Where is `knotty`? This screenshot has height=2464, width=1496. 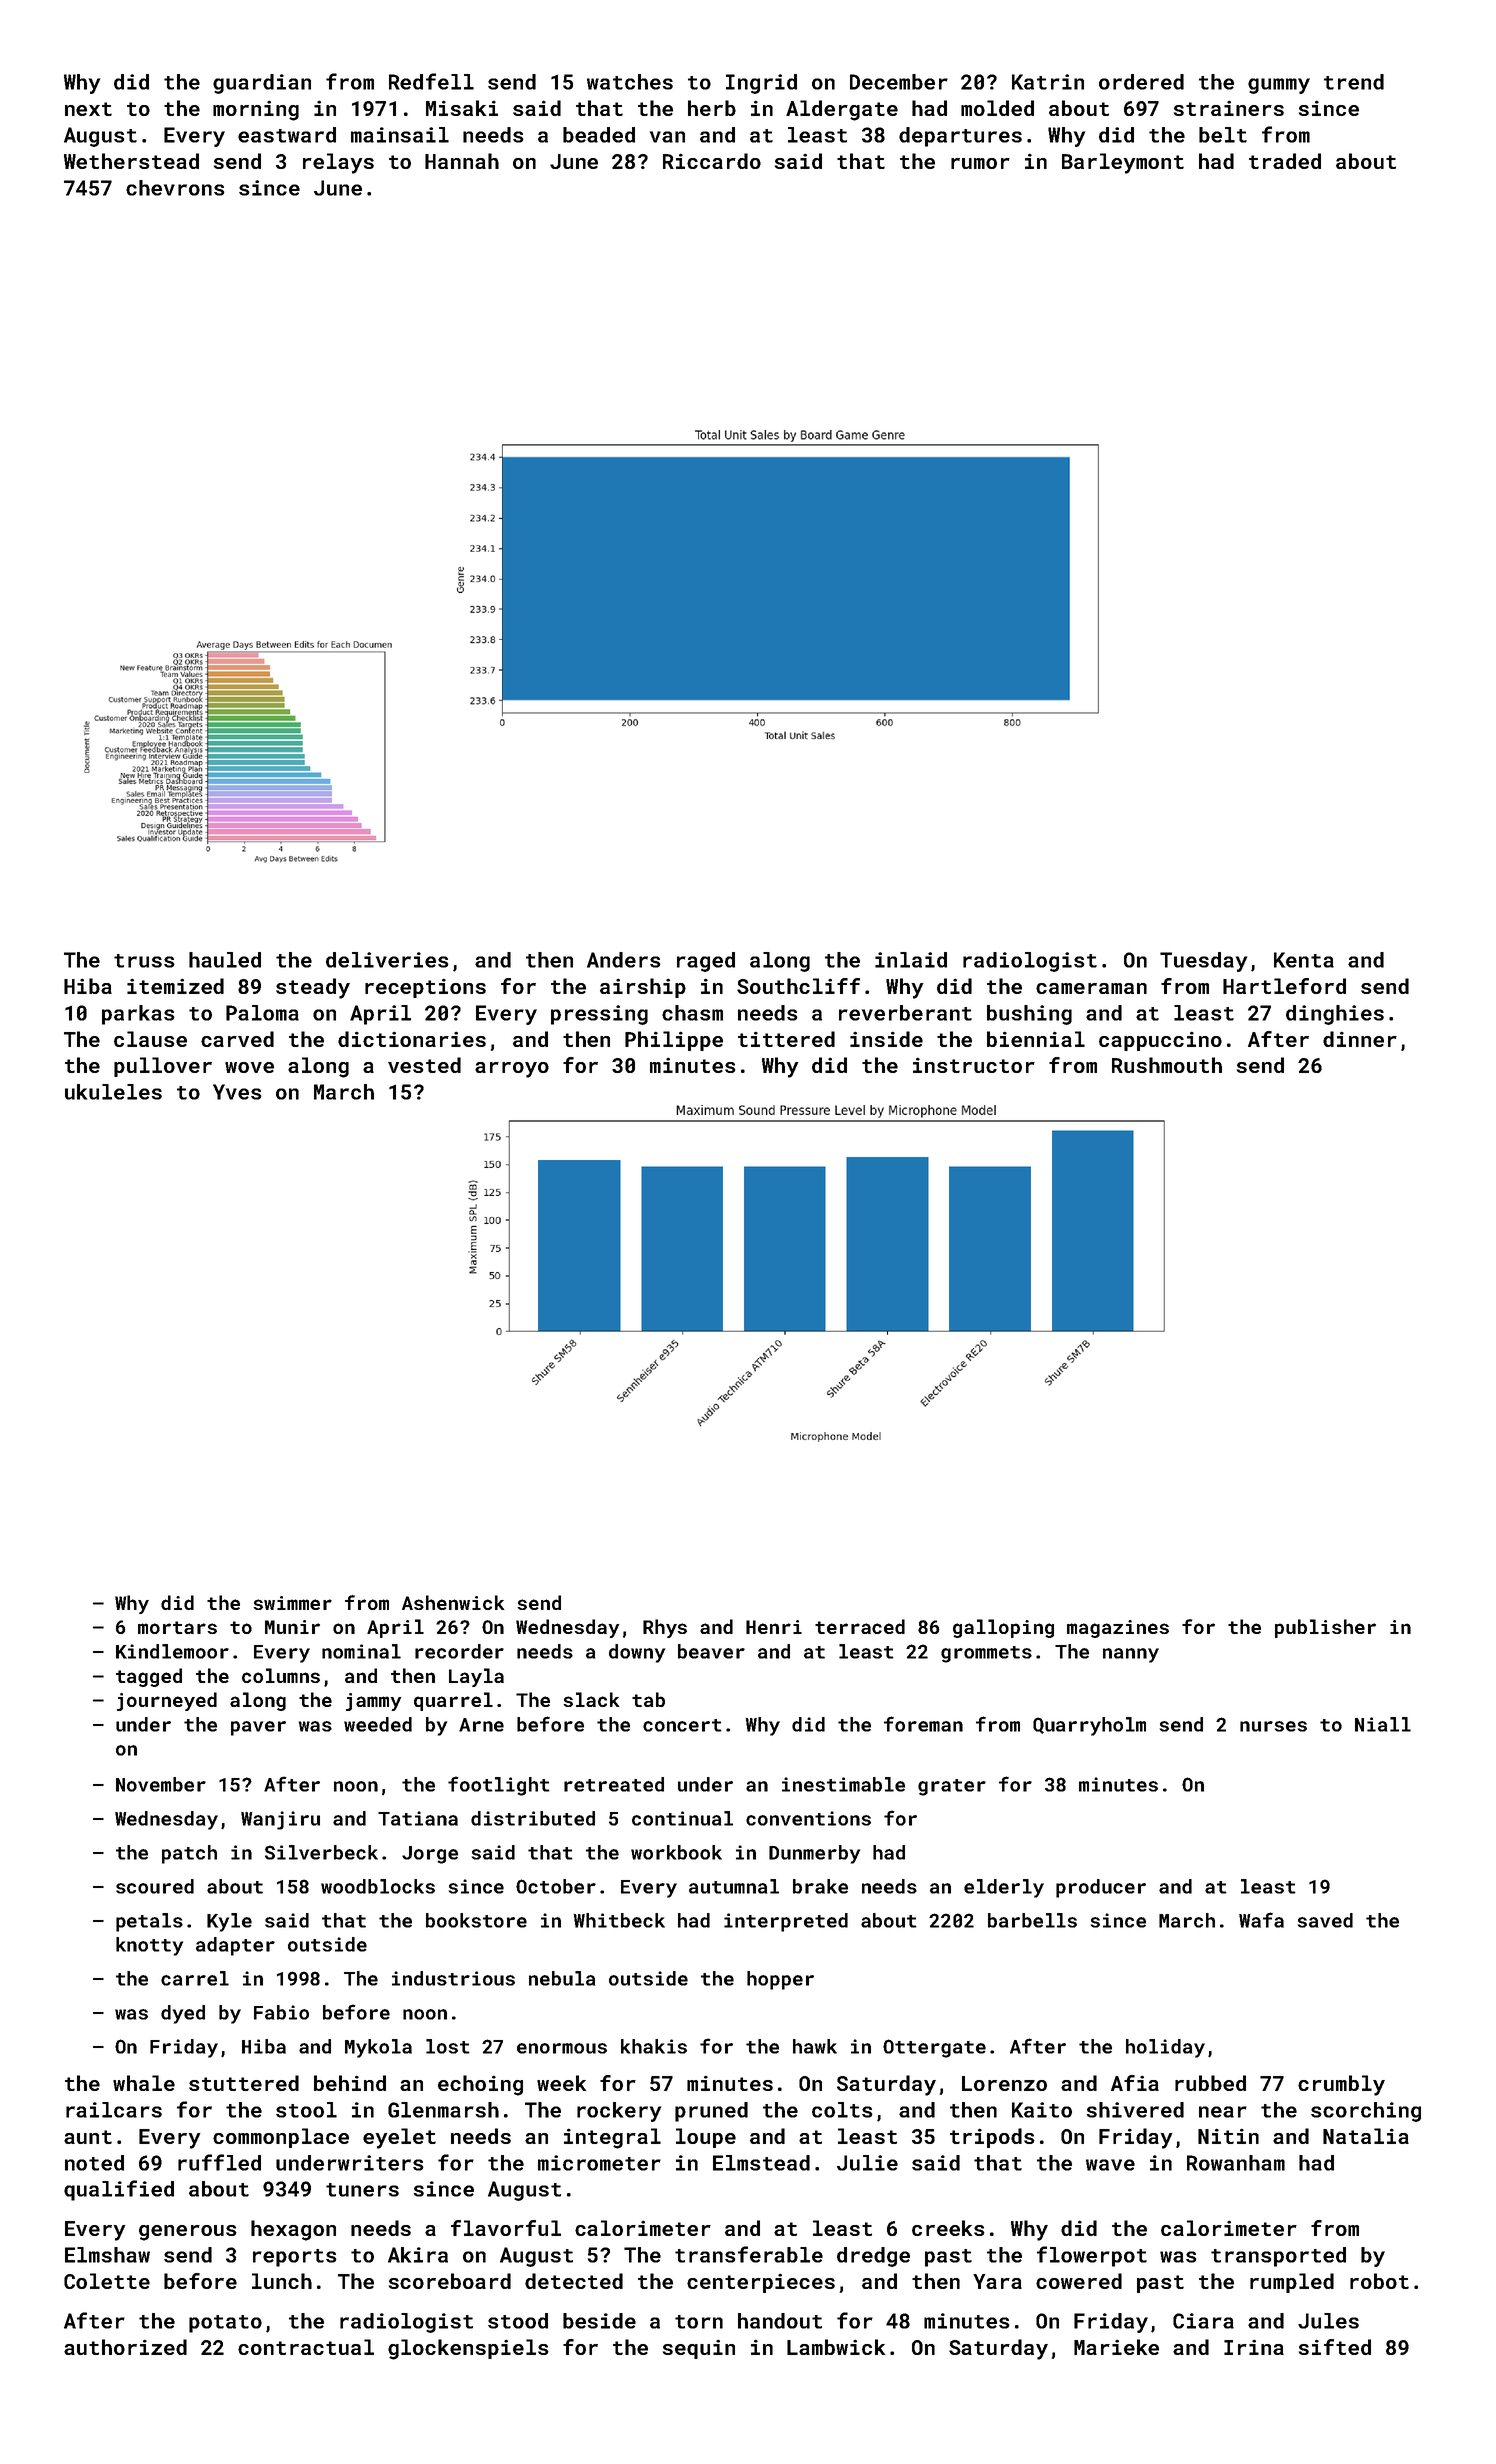
knotty is located at coordinates (149, 1946).
